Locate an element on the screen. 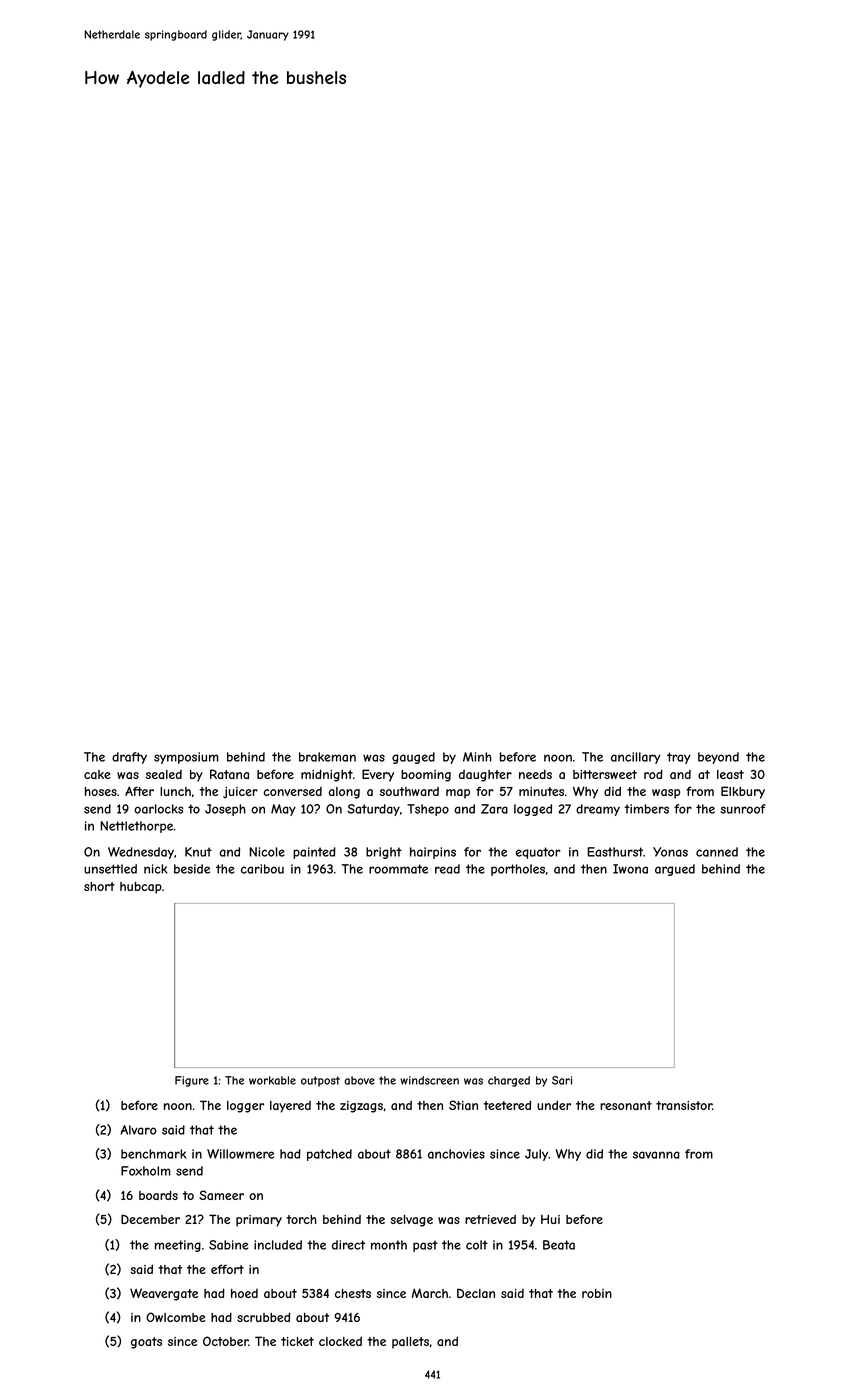 The width and height of the screenshot is (849, 1400). nick is located at coordinates (155, 869).
